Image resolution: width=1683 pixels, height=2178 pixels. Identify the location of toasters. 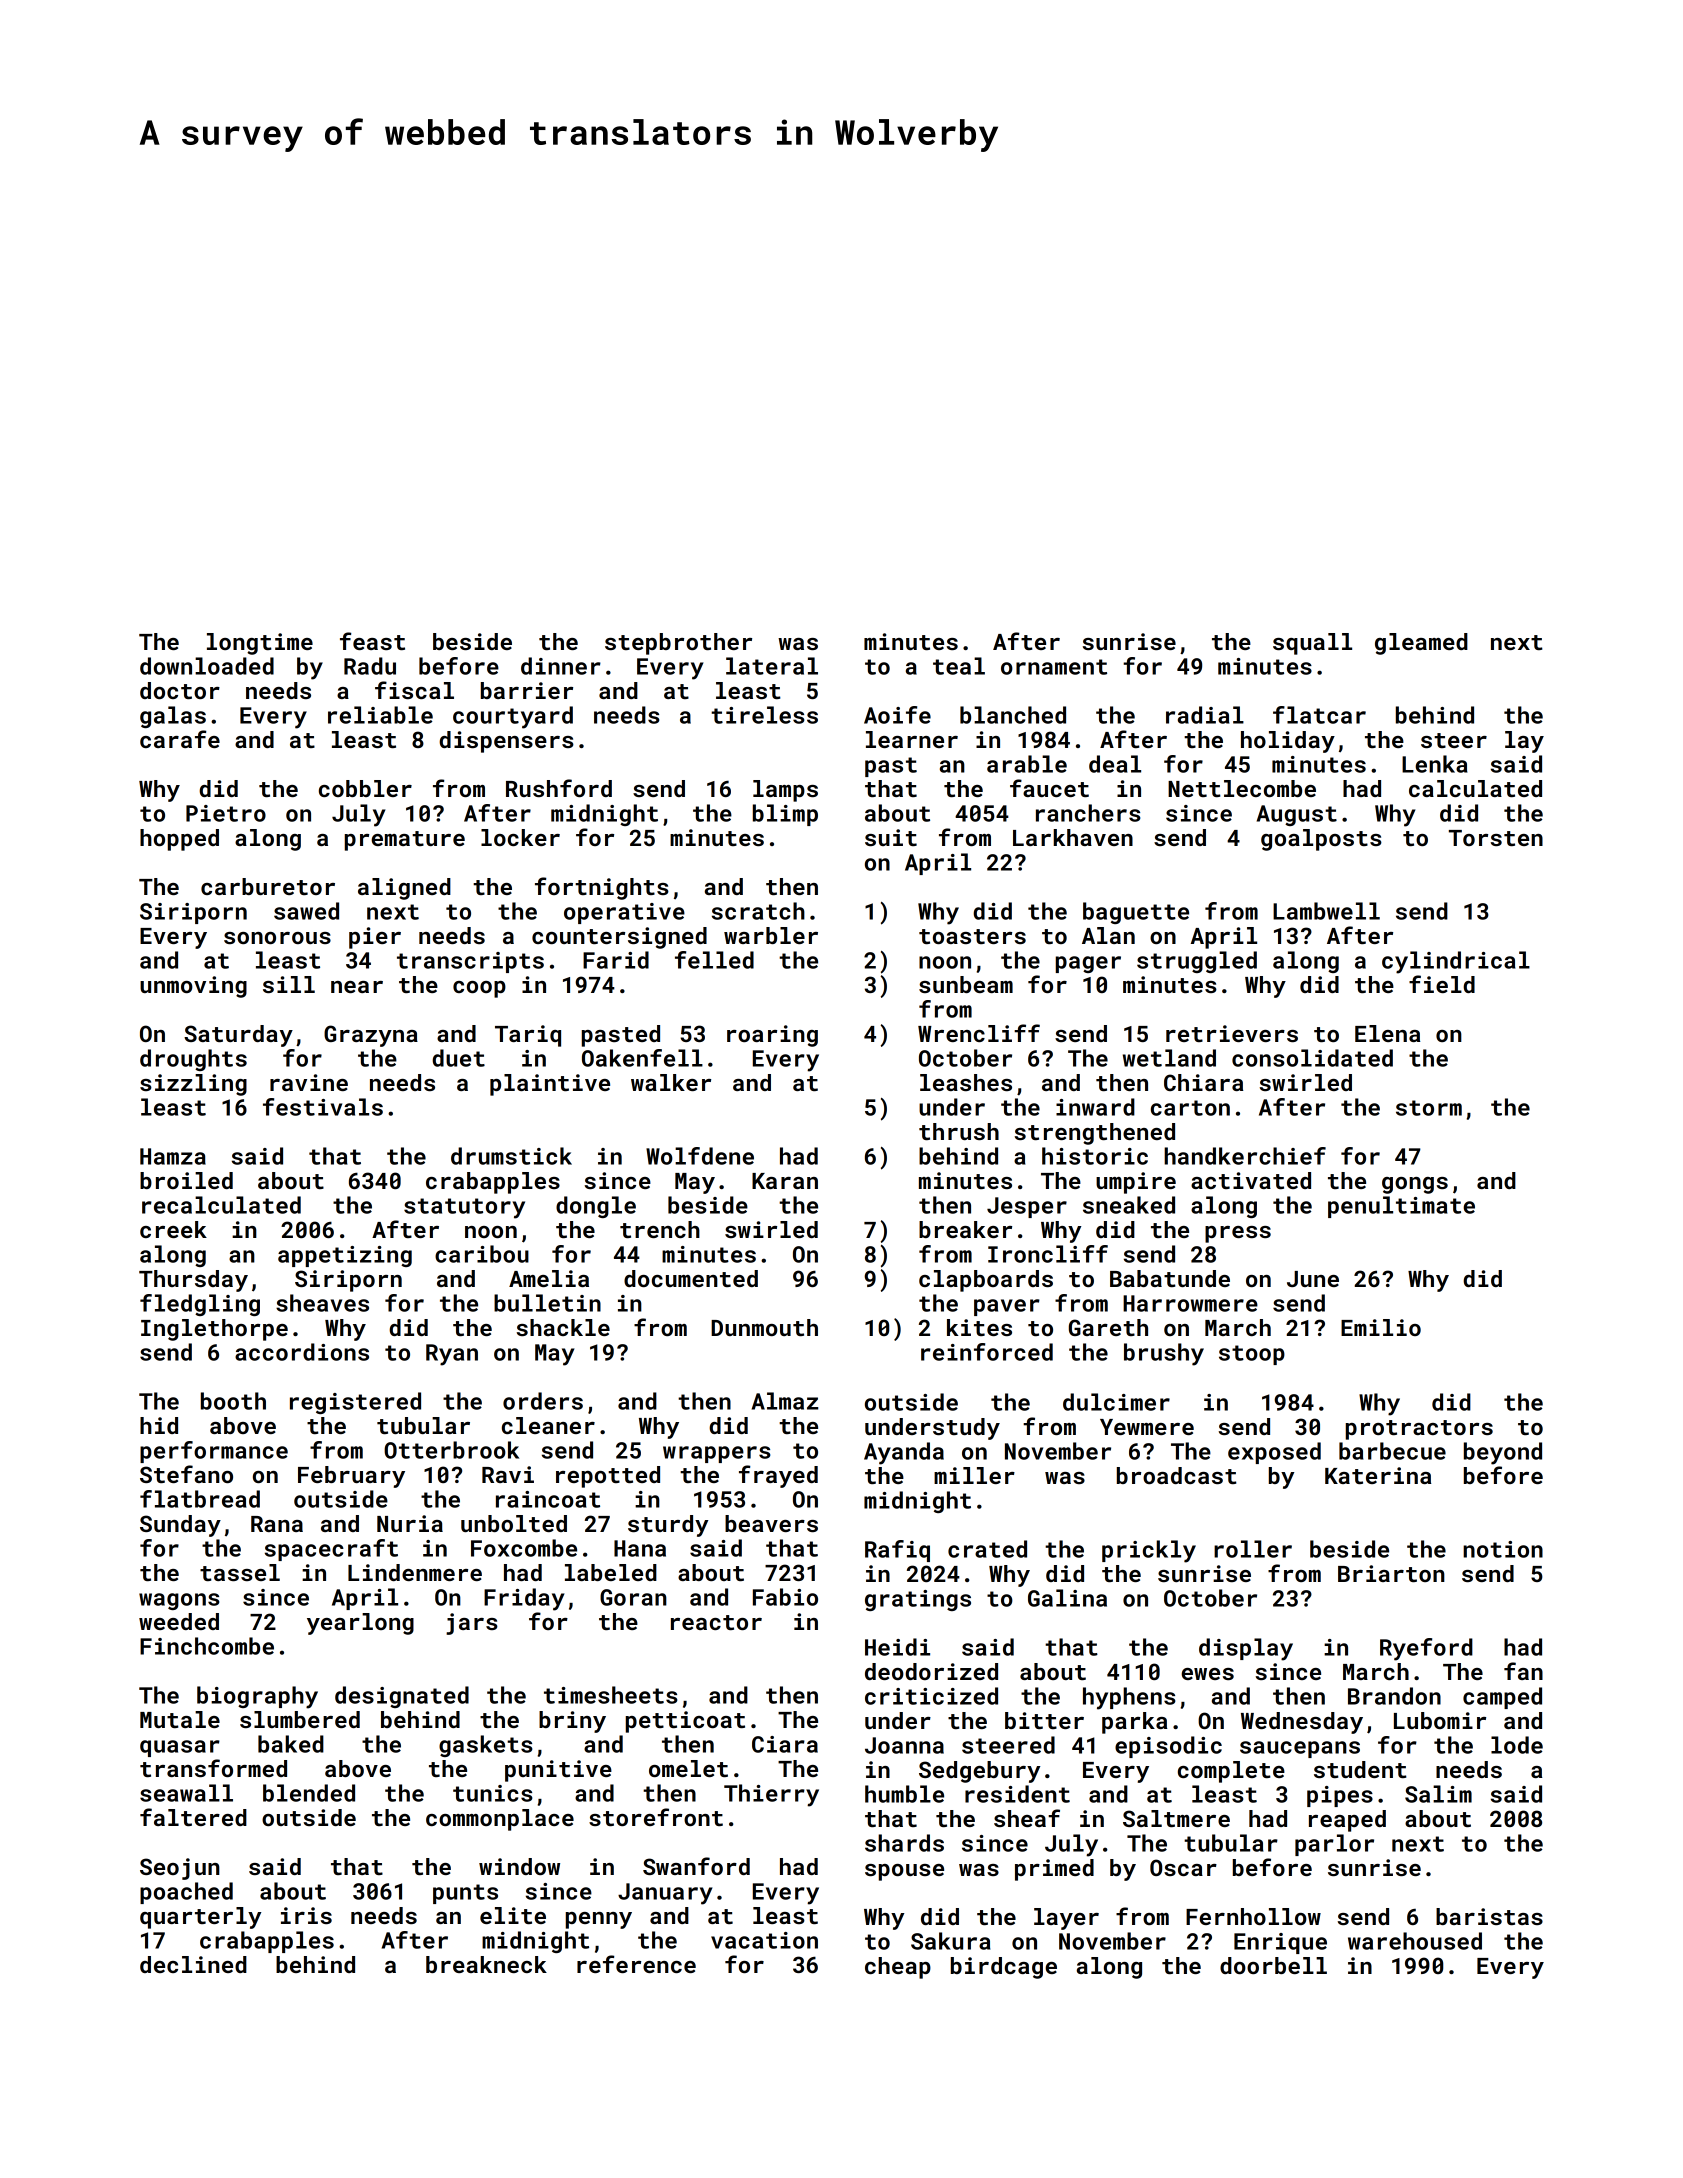
(972, 936).
